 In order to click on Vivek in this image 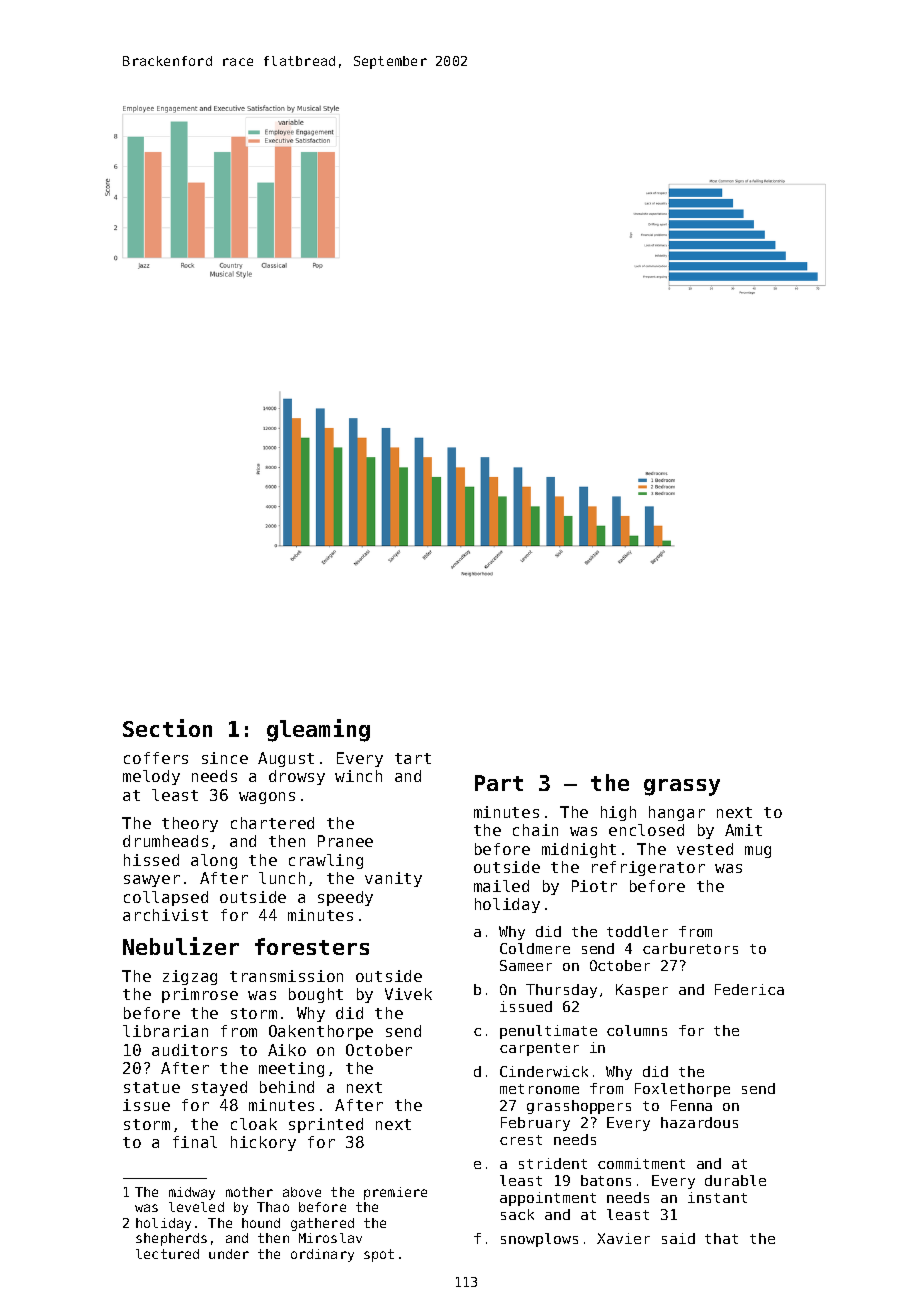, I will do `click(408, 994)`.
